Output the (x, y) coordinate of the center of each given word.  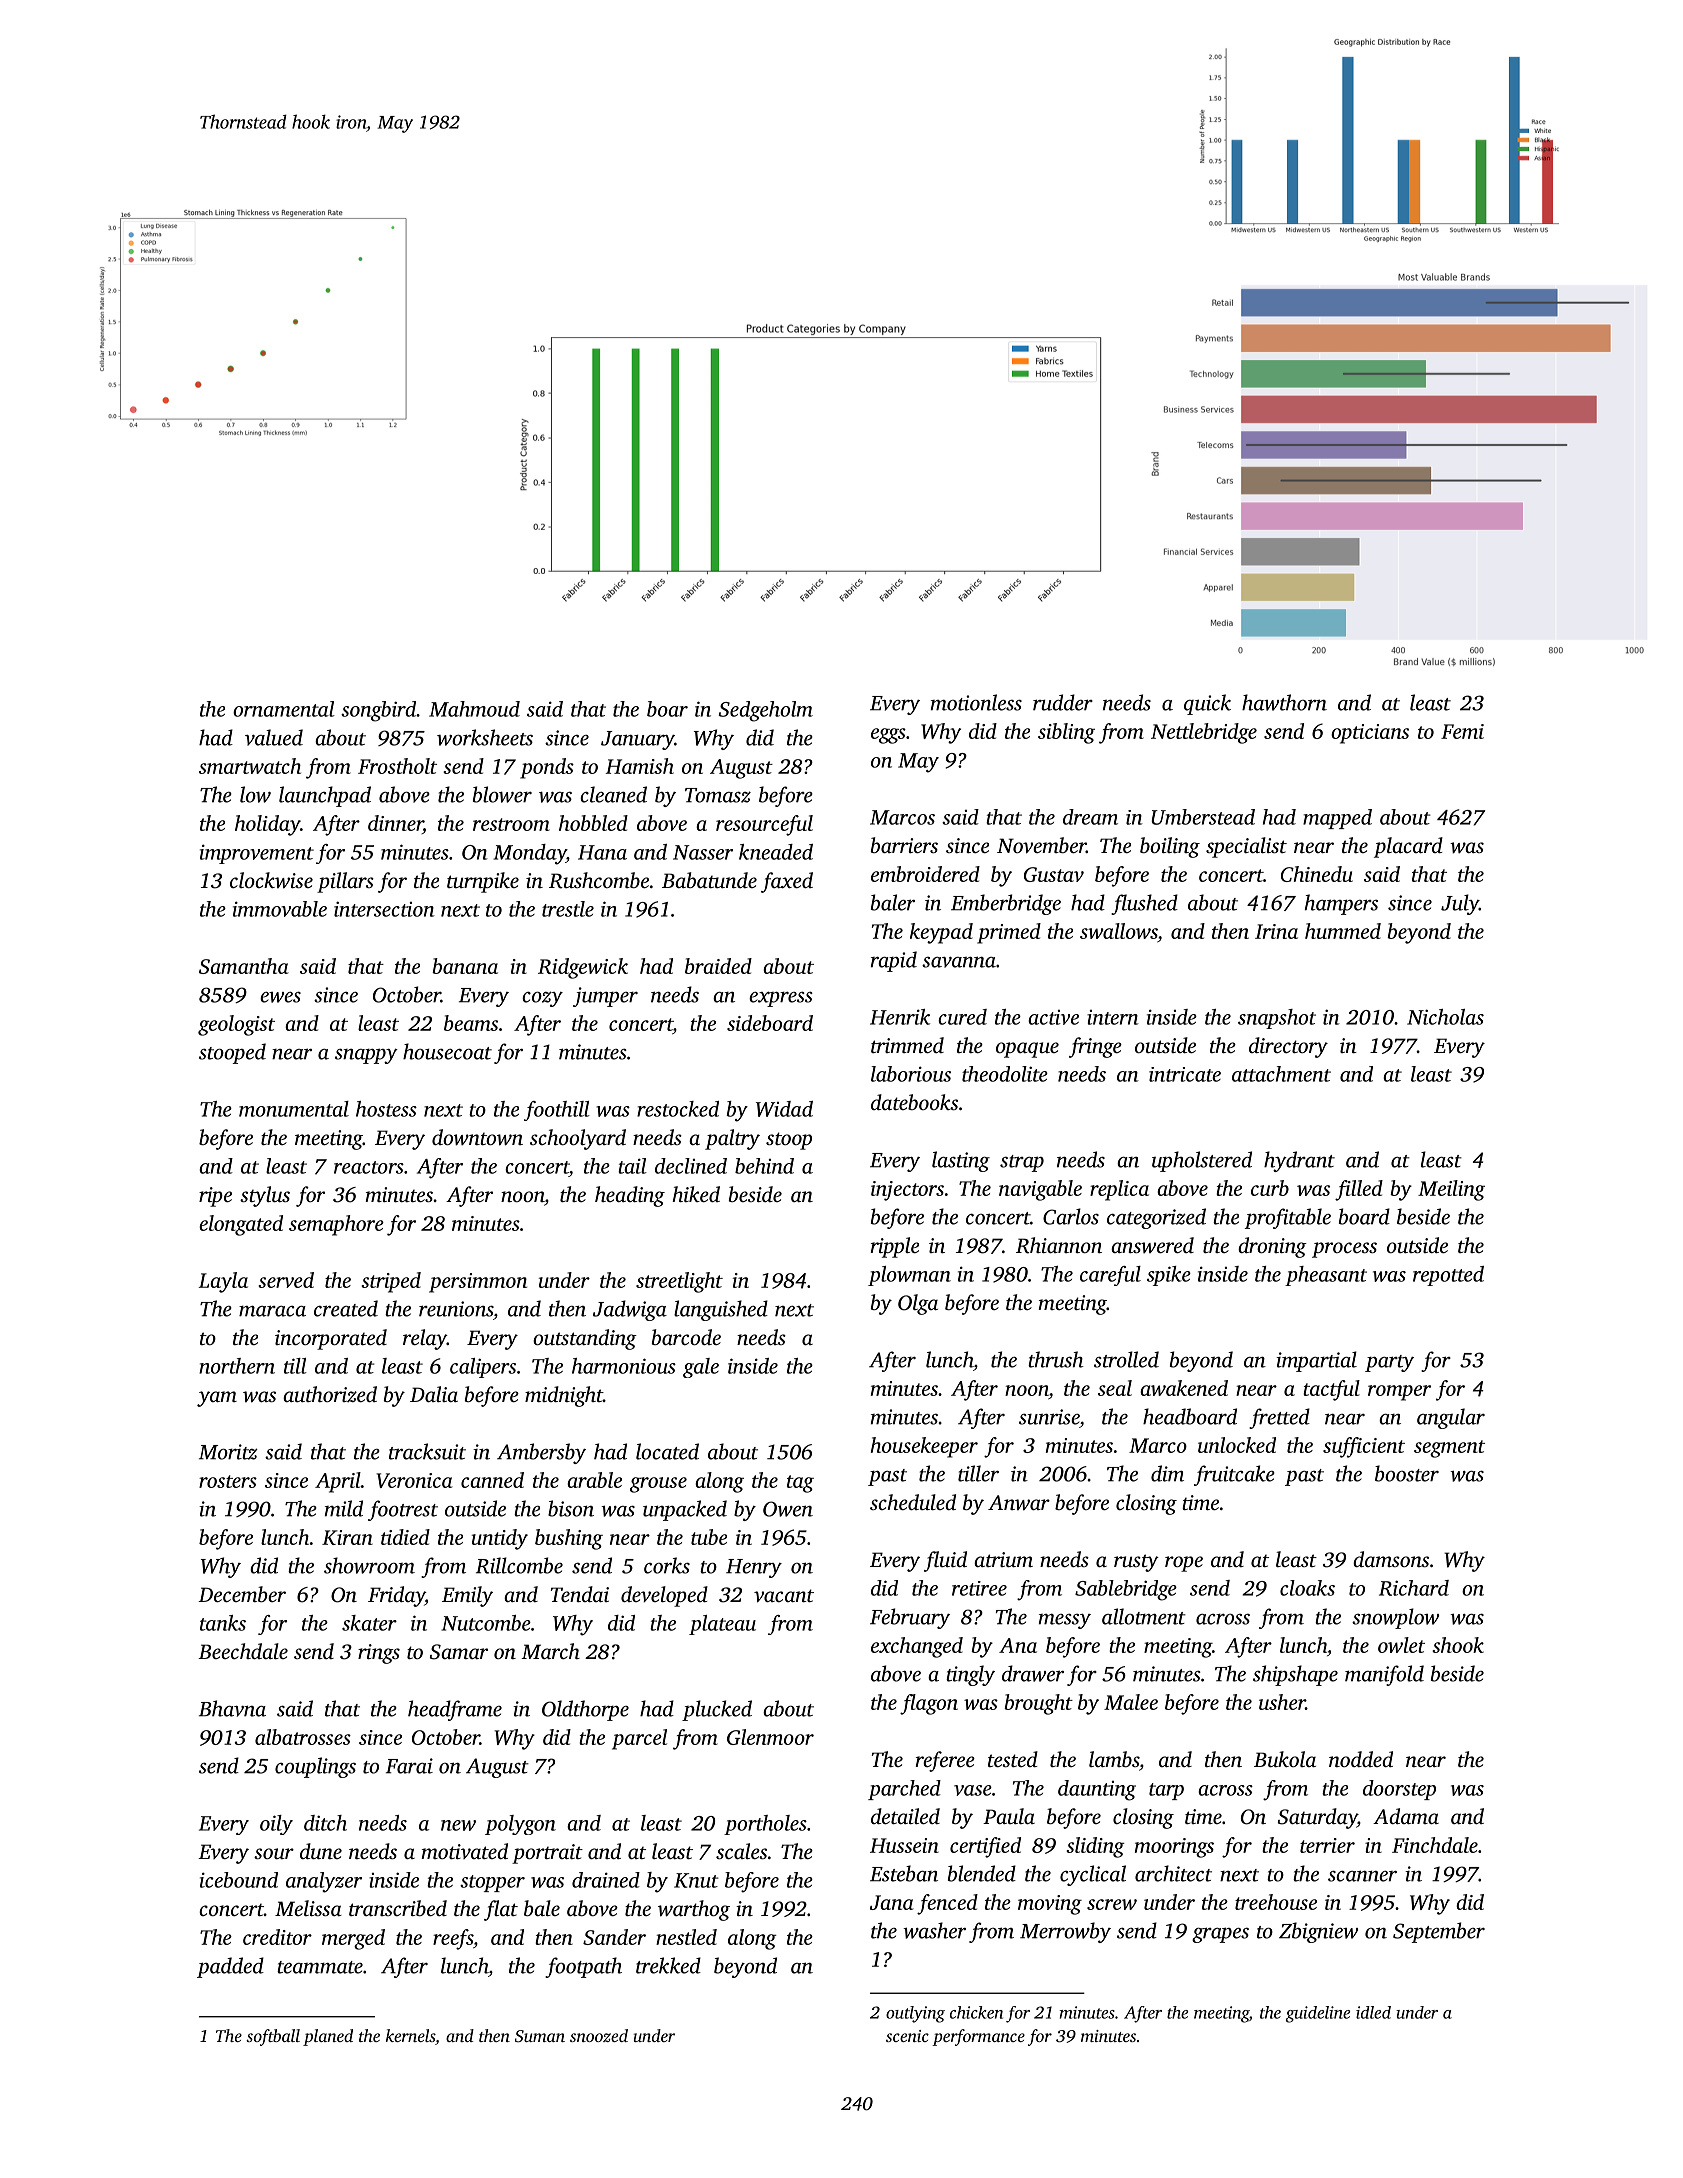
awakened (1184, 1388)
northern (237, 1366)
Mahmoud (474, 709)
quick (1207, 704)
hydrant (1299, 1161)
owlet (1401, 1645)
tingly (970, 1675)
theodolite (1005, 1074)
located (667, 1451)
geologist (236, 1025)
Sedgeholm (766, 711)
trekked (668, 1965)
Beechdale (243, 1651)
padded (230, 1967)
